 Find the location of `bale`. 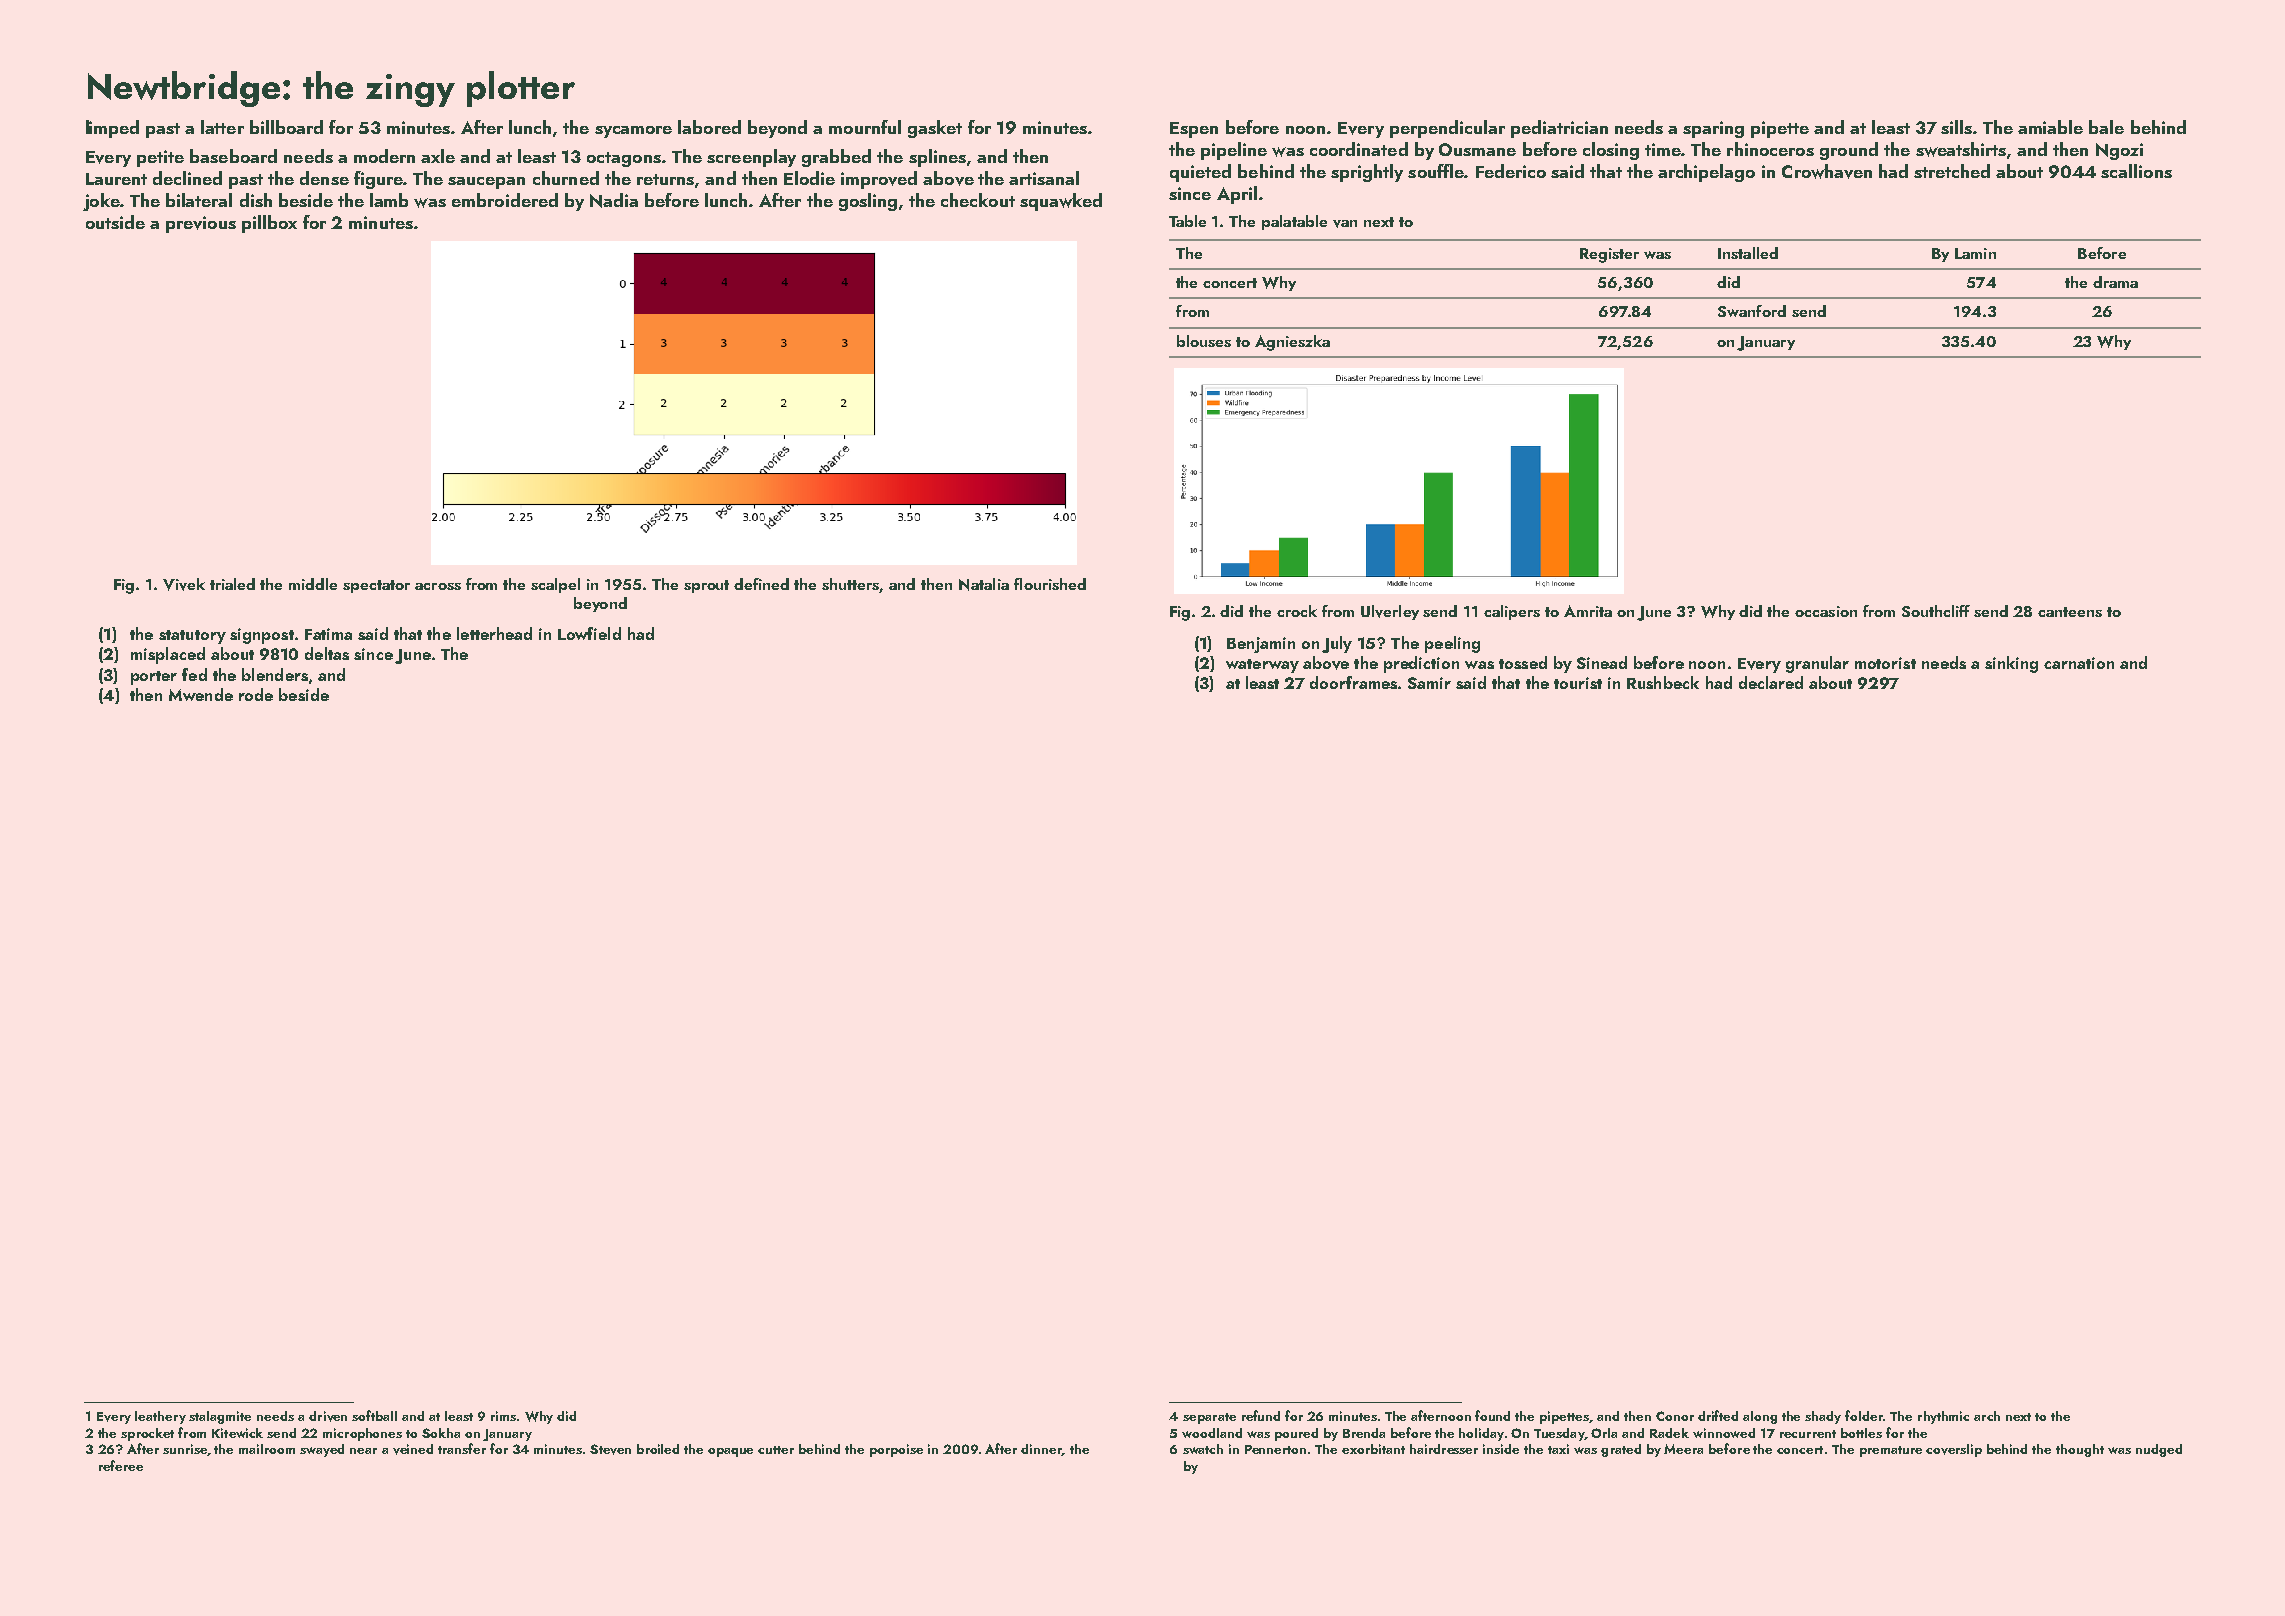

bale is located at coordinates (2106, 127).
